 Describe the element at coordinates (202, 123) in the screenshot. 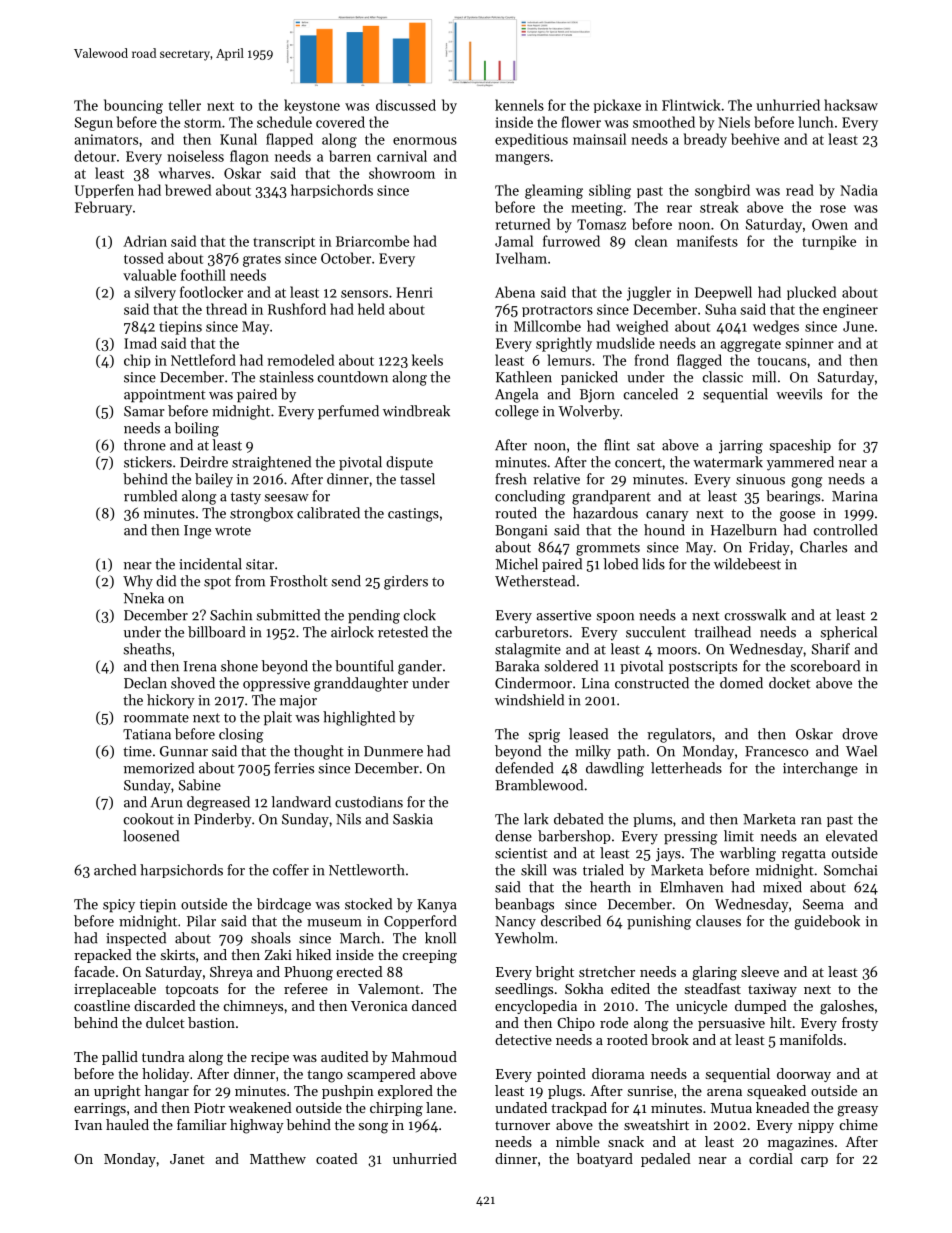

I see `storm` at that location.
